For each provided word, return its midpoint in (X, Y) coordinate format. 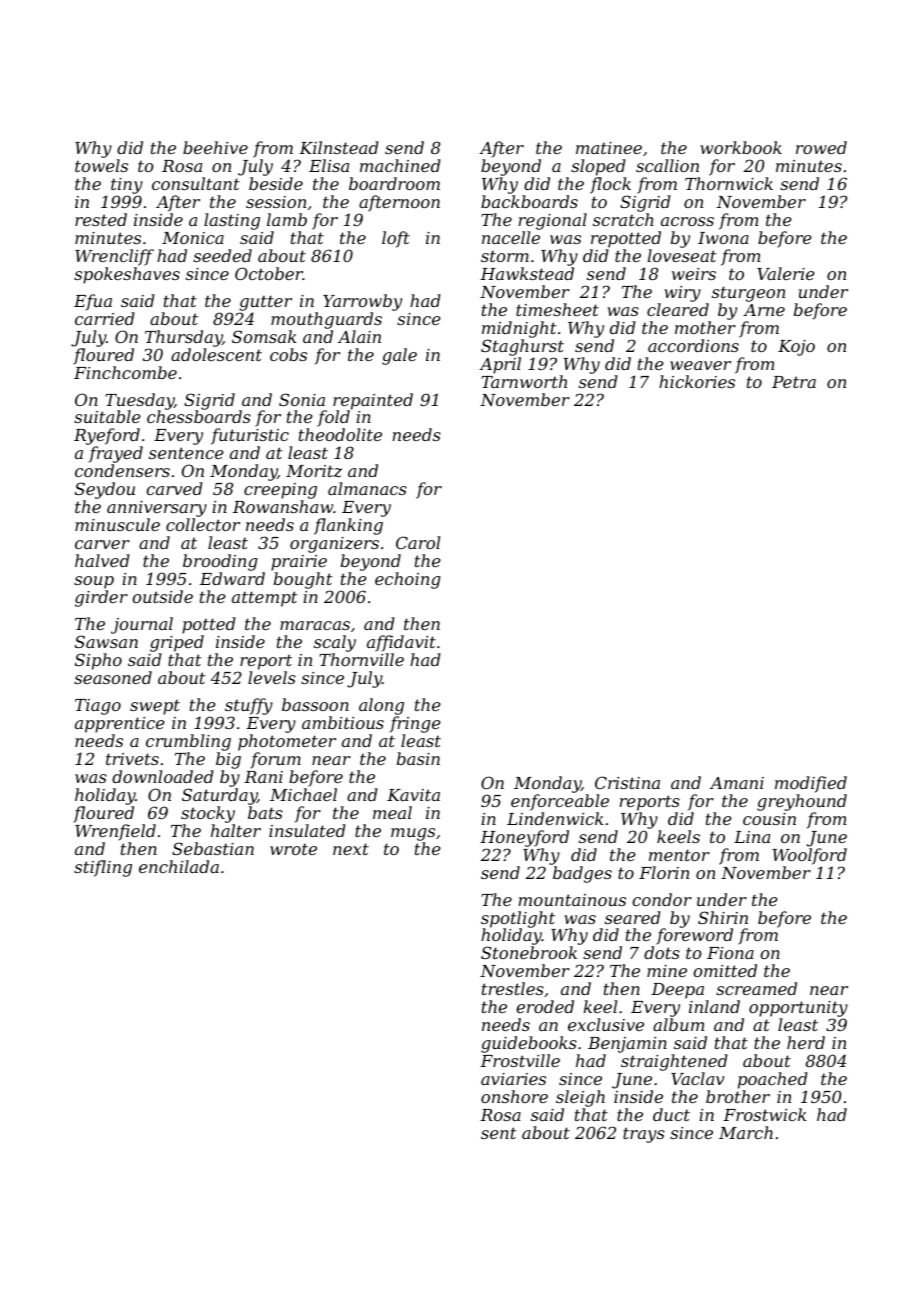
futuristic (250, 436)
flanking (348, 526)
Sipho (98, 661)
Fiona (730, 953)
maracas (315, 625)
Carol (418, 542)
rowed (821, 147)
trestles (513, 988)
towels (101, 165)
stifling (103, 868)
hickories (697, 381)
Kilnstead (339, 147)
